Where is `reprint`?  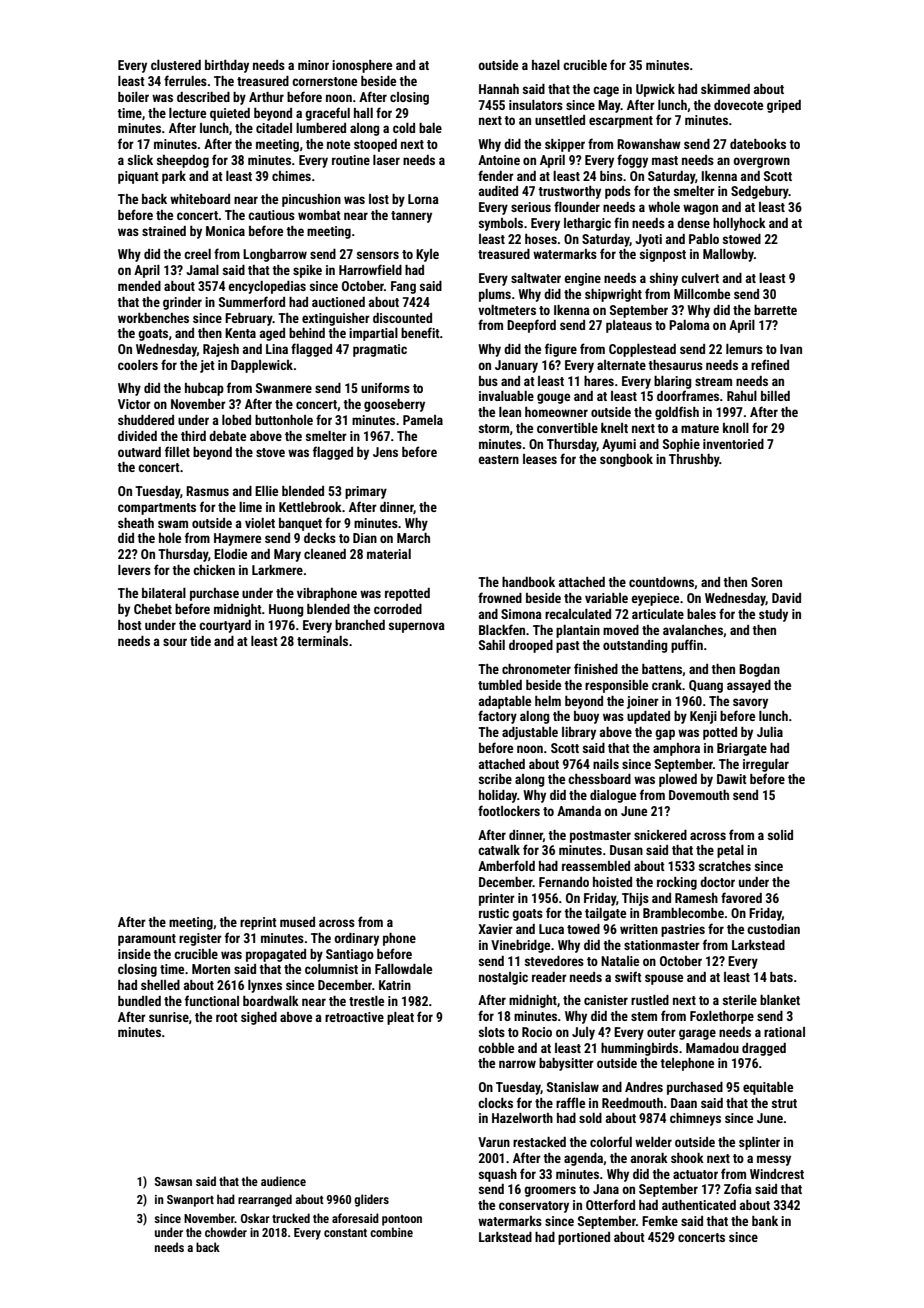
reprint is located at coordinates (258, 923).
